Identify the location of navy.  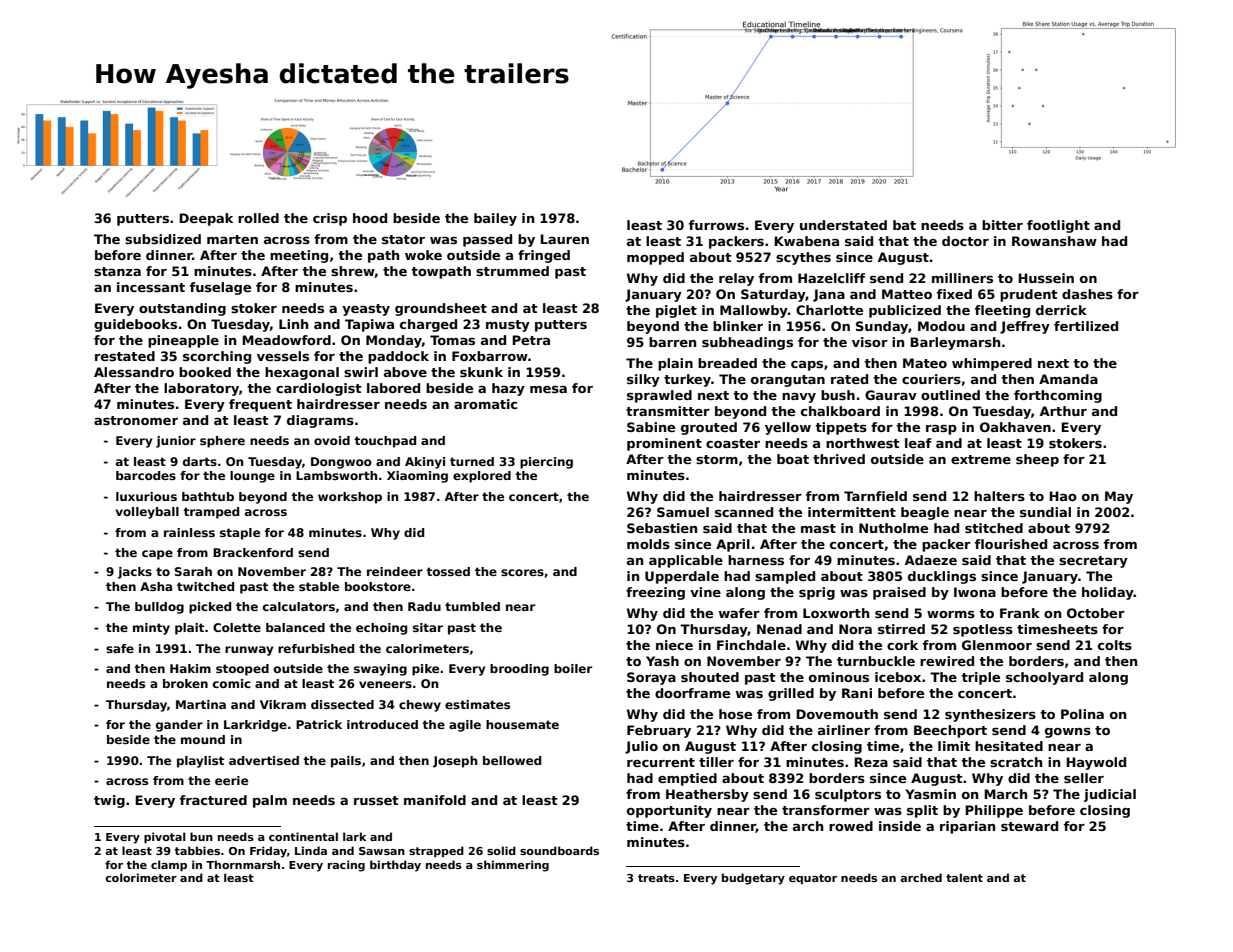
(799, 398).
